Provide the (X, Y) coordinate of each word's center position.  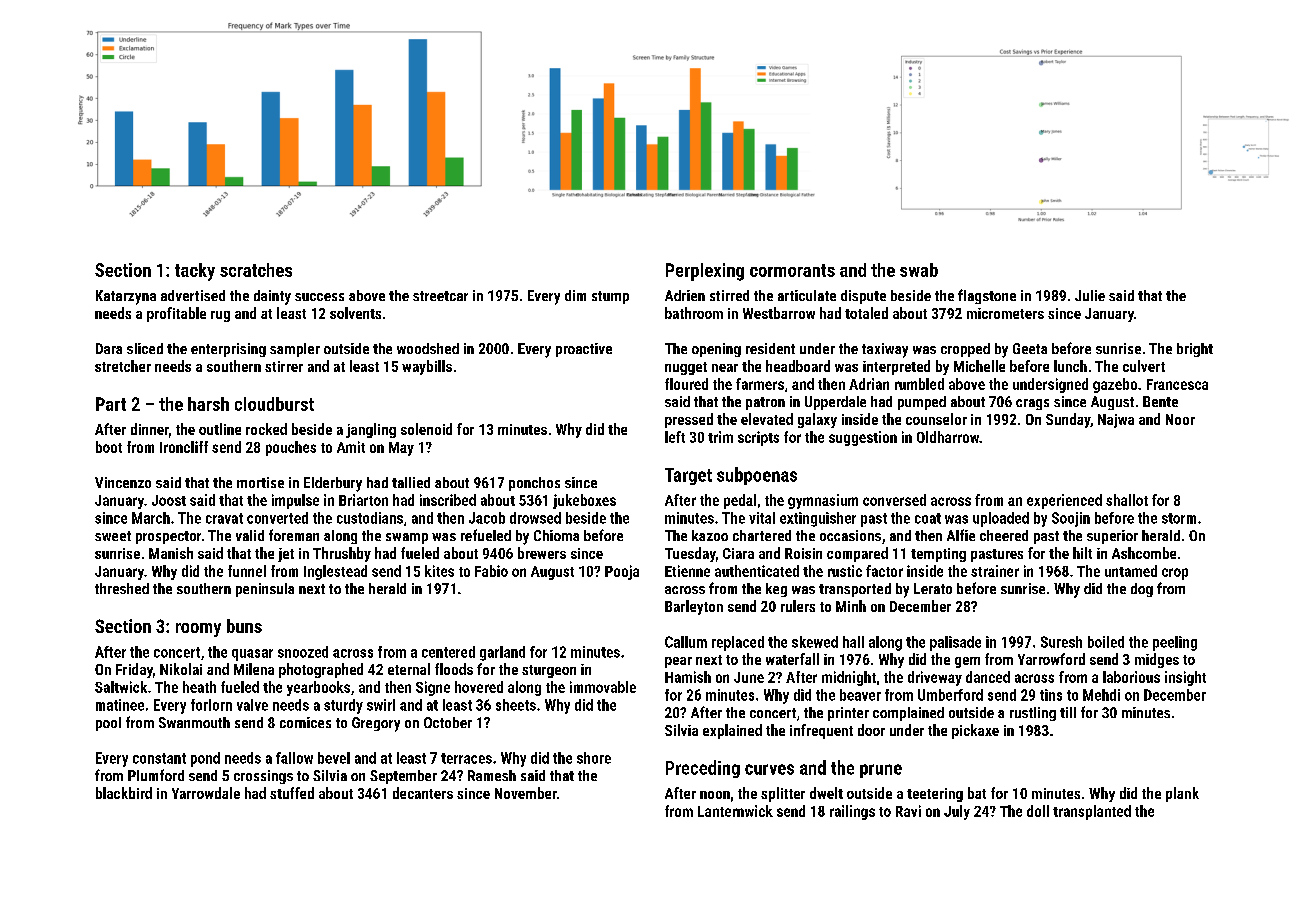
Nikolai (181, 669)
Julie (1090, 295)
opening (716, 350)
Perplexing (705, 272)
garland (502, 653)
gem (967, 662)
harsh (208, 404)
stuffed (292, 793)
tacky (195, 272)
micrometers (1005, 313)
